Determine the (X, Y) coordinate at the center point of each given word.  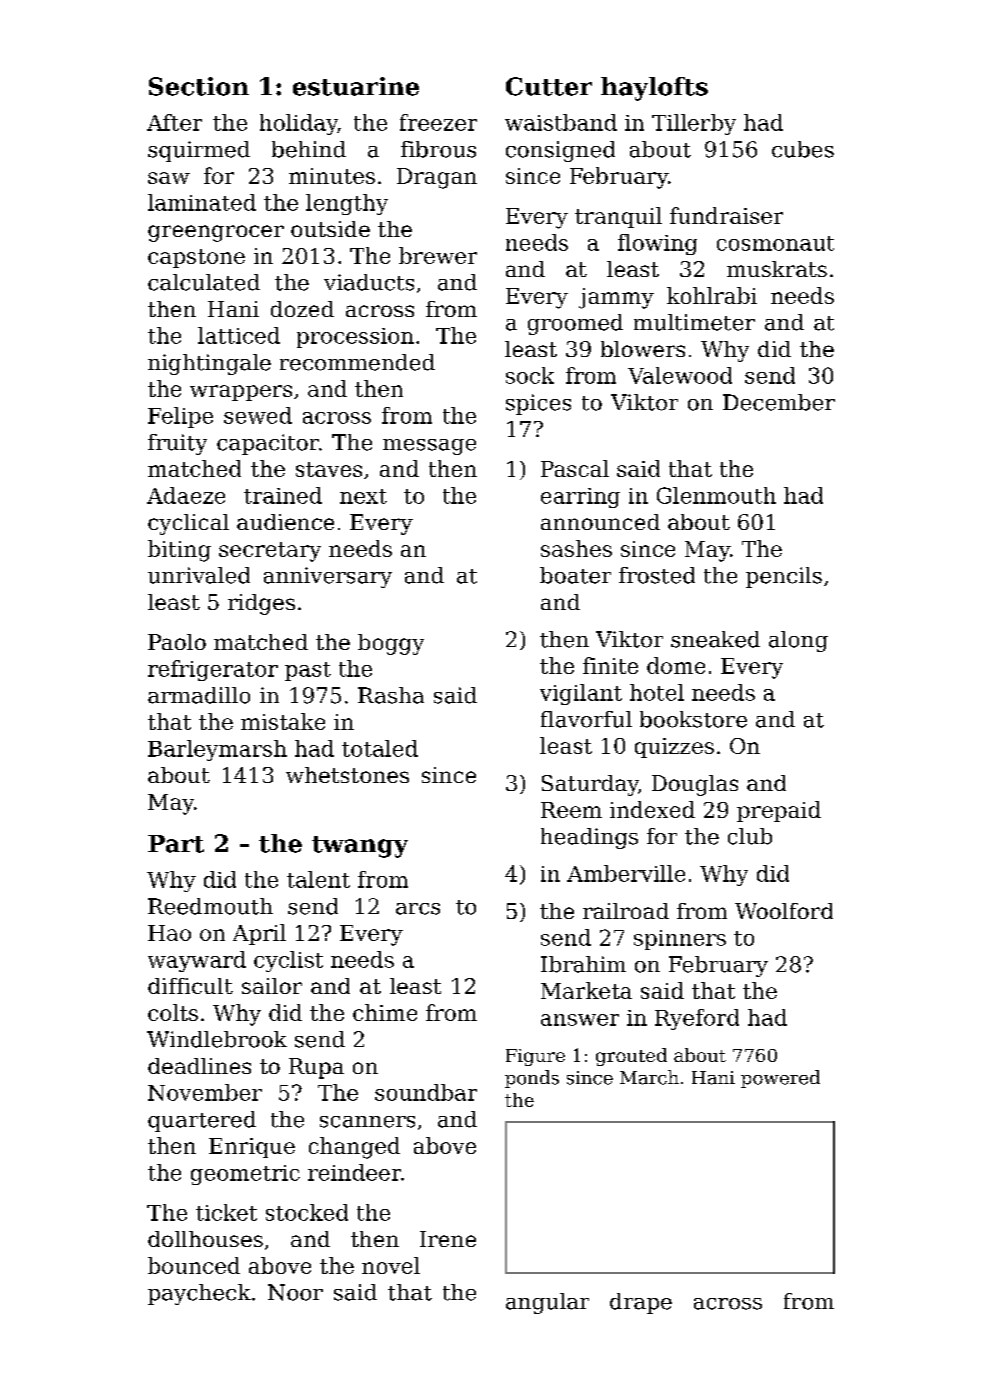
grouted (631, 1057)
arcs (418, 909)
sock (530, 375)
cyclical (188, 524)
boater (575, 575)
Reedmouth (210, 906)
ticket (226, 1212)
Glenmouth (716, 495)
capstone (196, 258)
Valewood (680, 375)
